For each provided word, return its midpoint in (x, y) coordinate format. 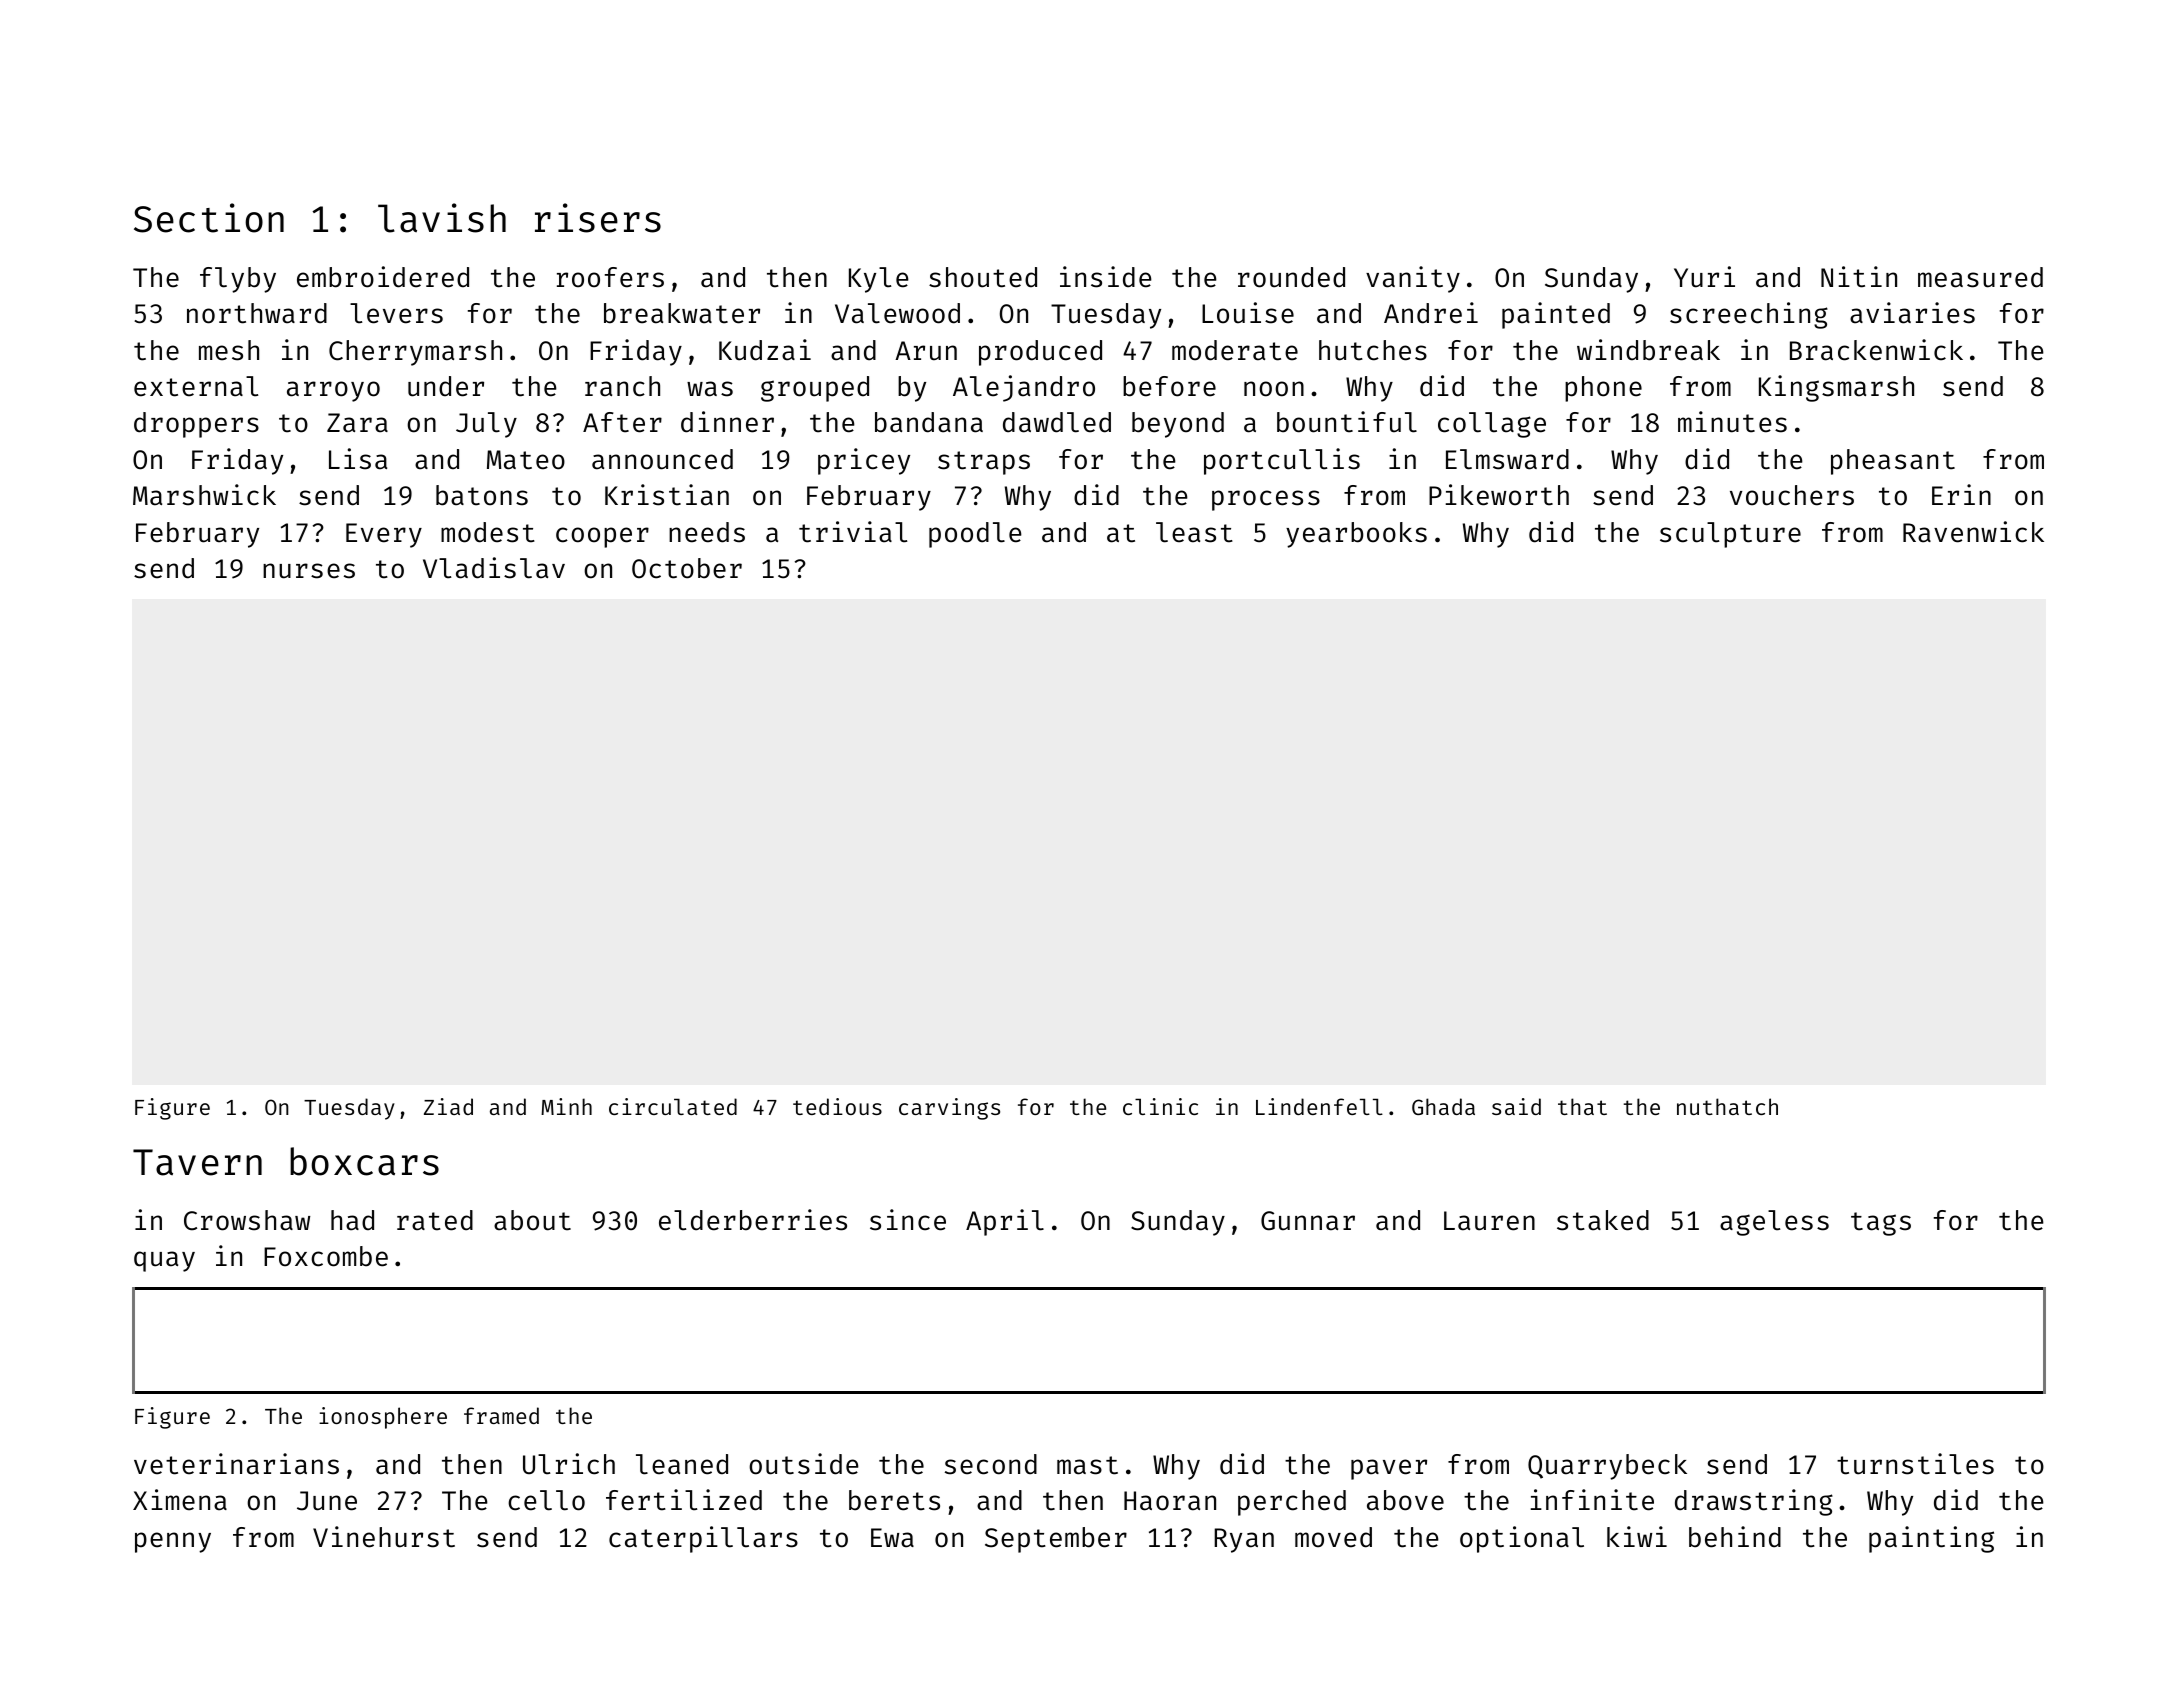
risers (598, 218)
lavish (442, 218)
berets (894, 1500)
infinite (1592, 1500)
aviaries (1912, 313)
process (1266, 500)
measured (1980, 277)
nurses (309, 571)
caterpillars (703, 1539)
